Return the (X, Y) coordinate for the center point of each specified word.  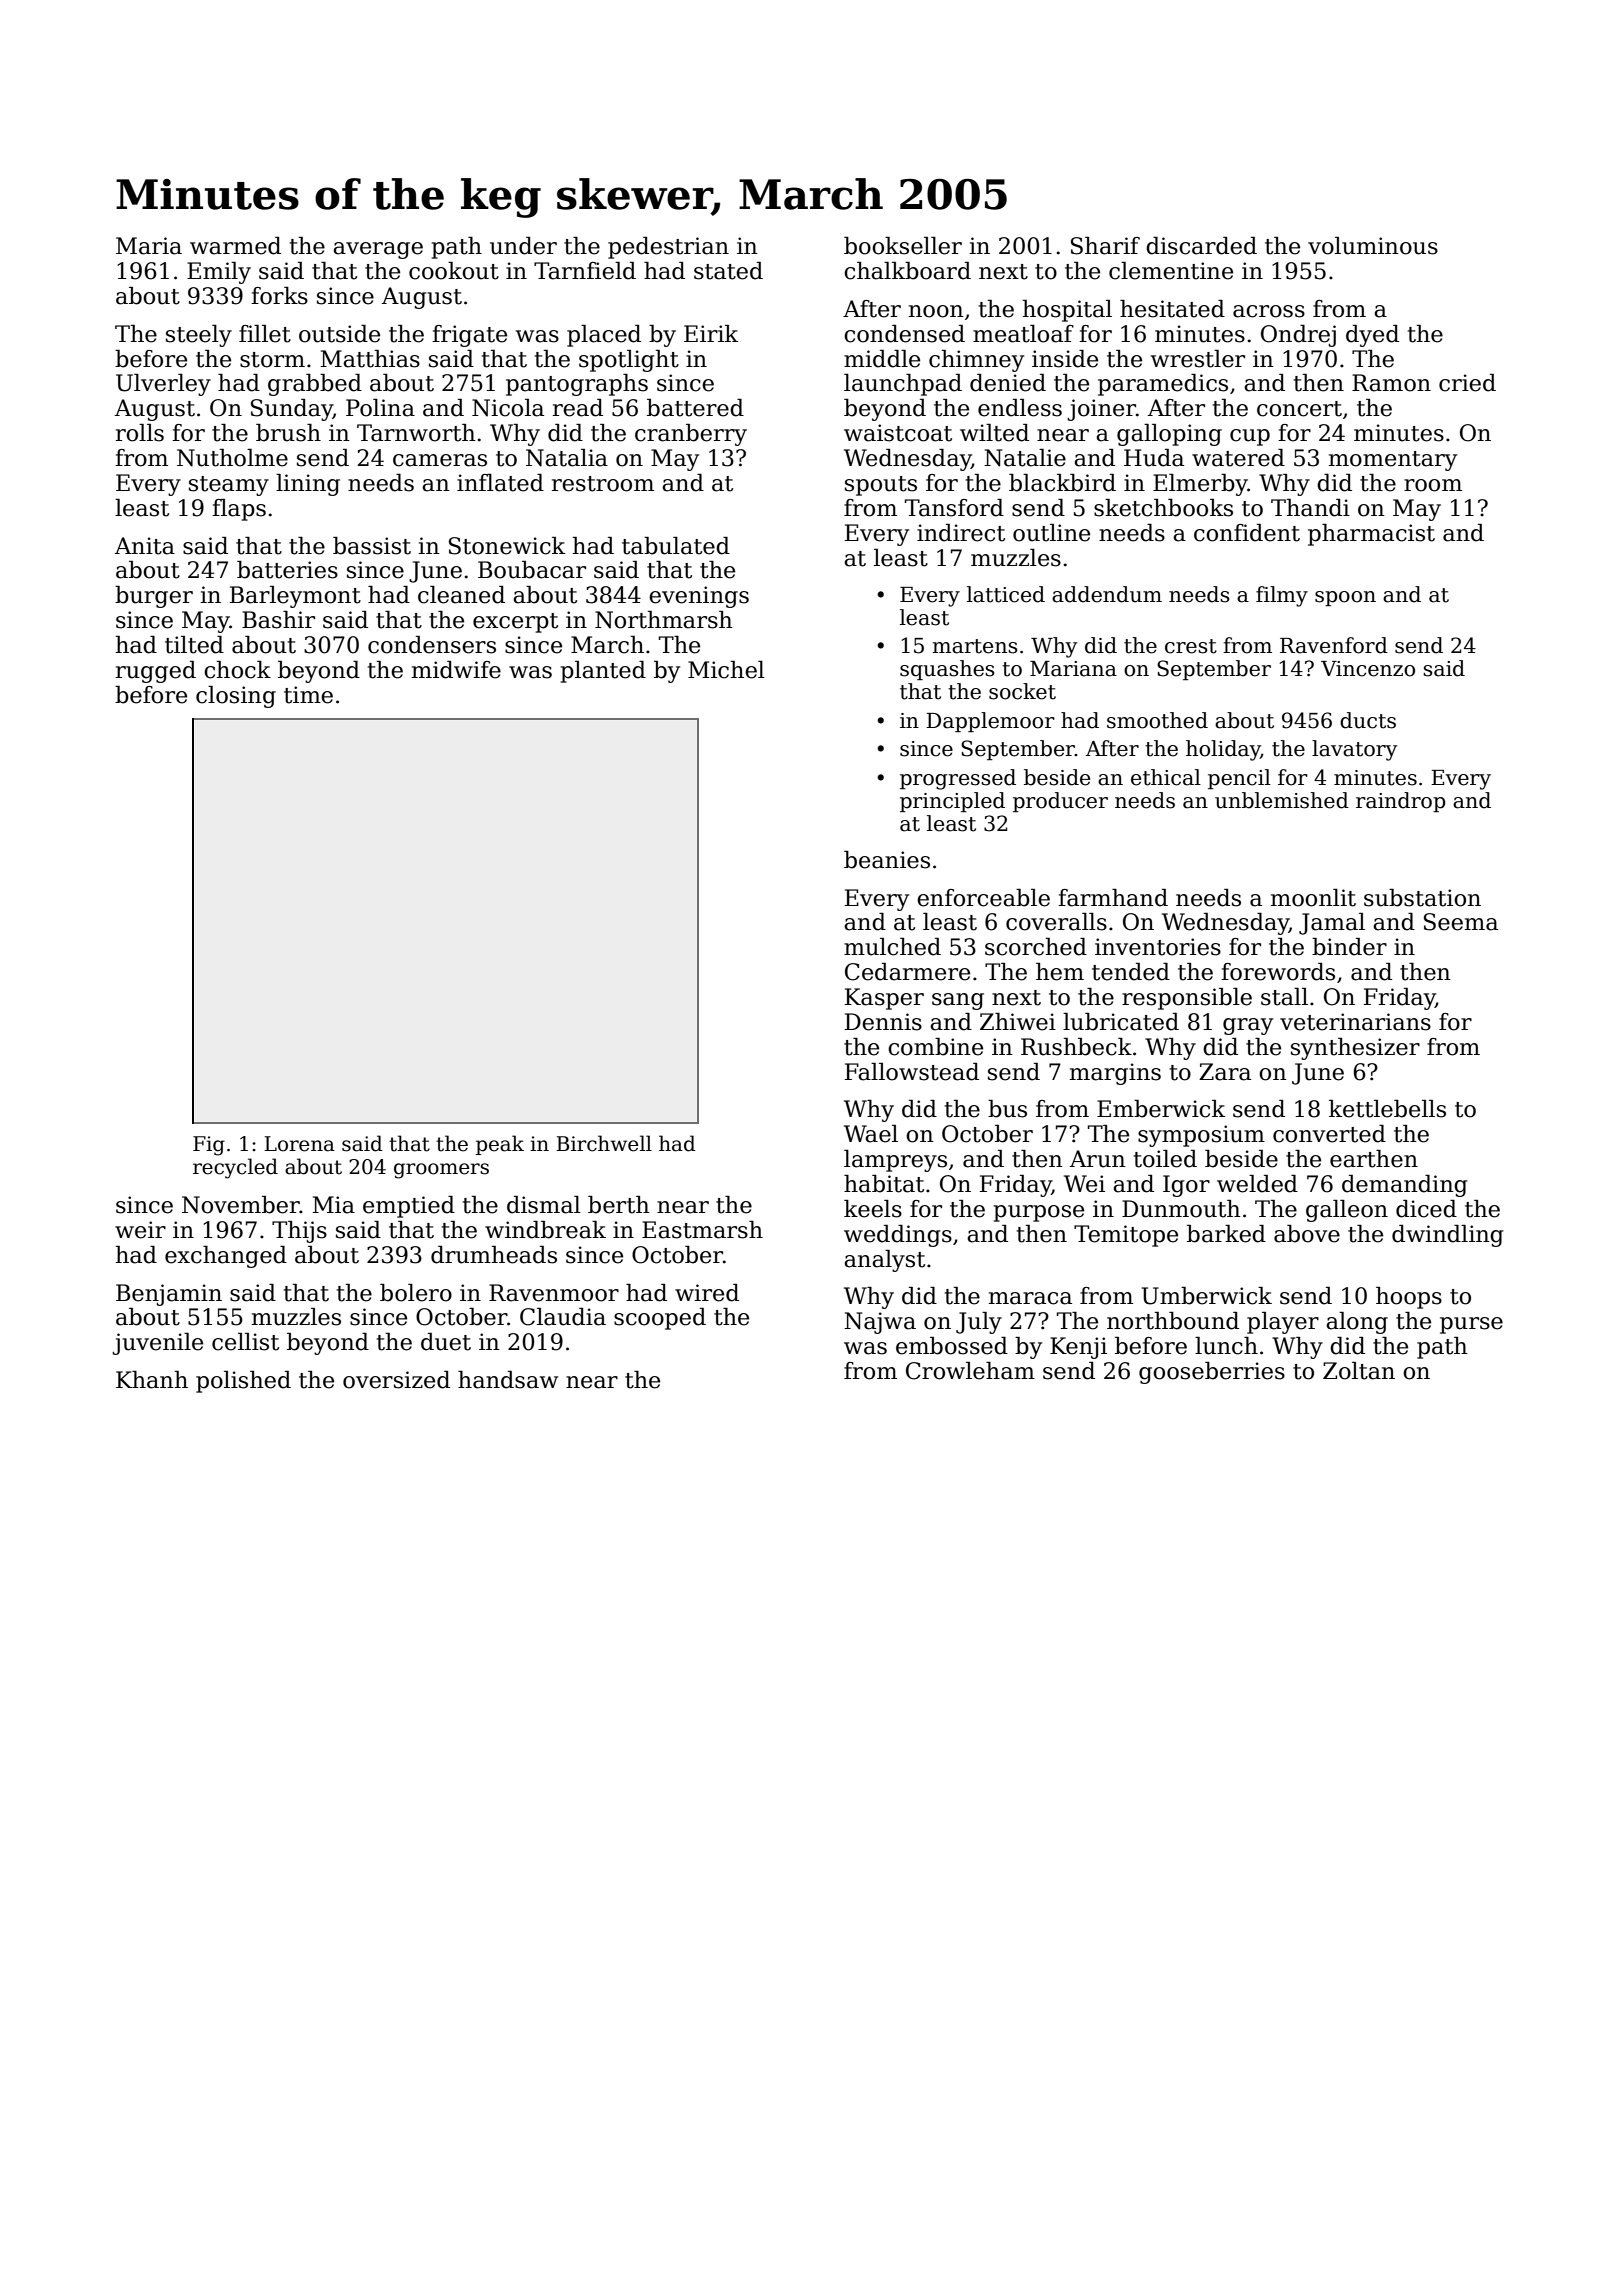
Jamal (1332, 924)
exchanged (226, 1257)
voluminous (1373, 246)
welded (1257, 1184)
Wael (871, 1134)
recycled (235, 1168)
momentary (1393, 461)
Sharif (1105, 246)
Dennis (883, 1022)
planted (603, 672)
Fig (209, 1146)
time (308, 695)
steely (199, 336)
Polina (380, 408)
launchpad (903, 385)
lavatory (1354, 750)
